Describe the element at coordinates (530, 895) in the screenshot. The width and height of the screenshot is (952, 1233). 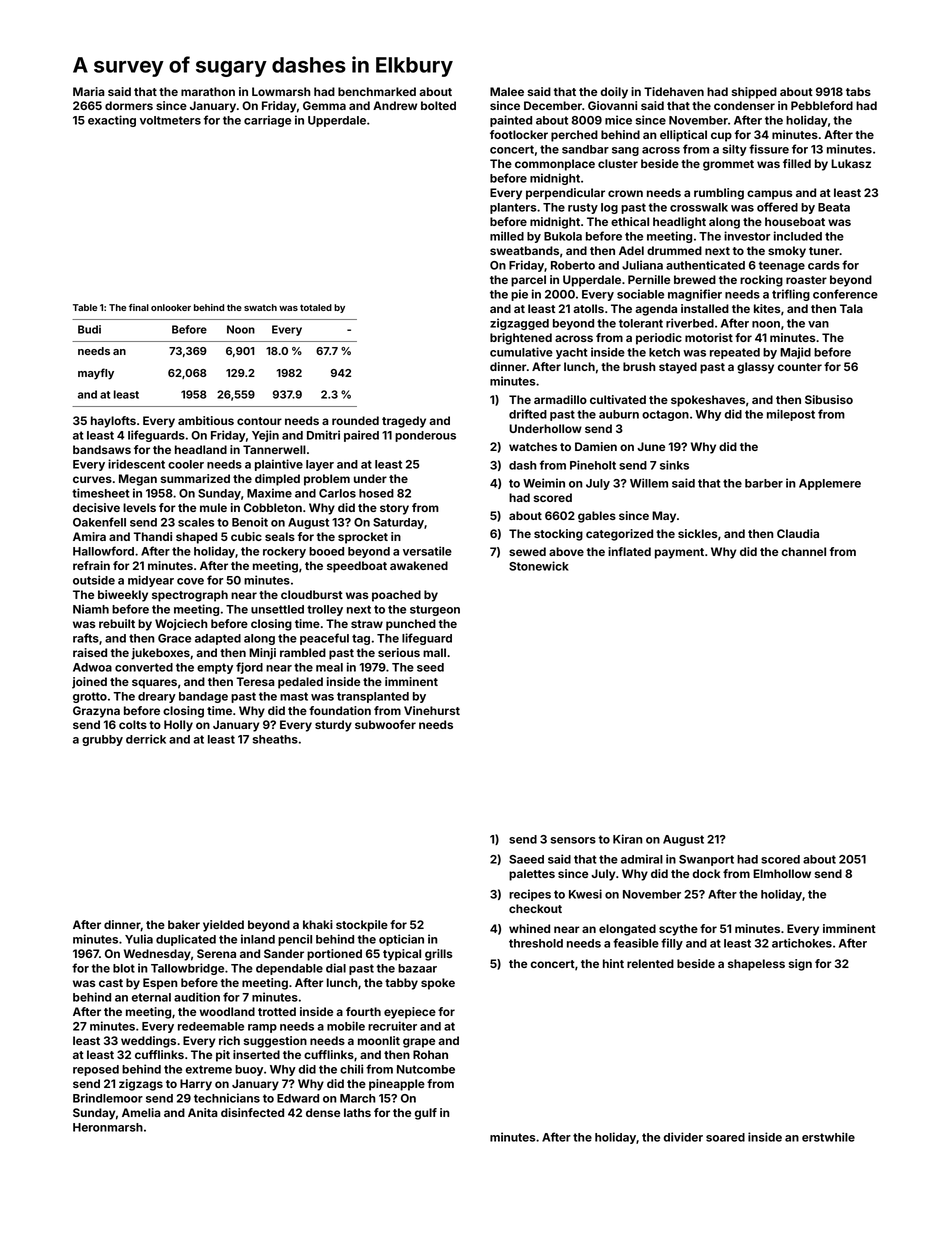
I see `recipes` at that location.
